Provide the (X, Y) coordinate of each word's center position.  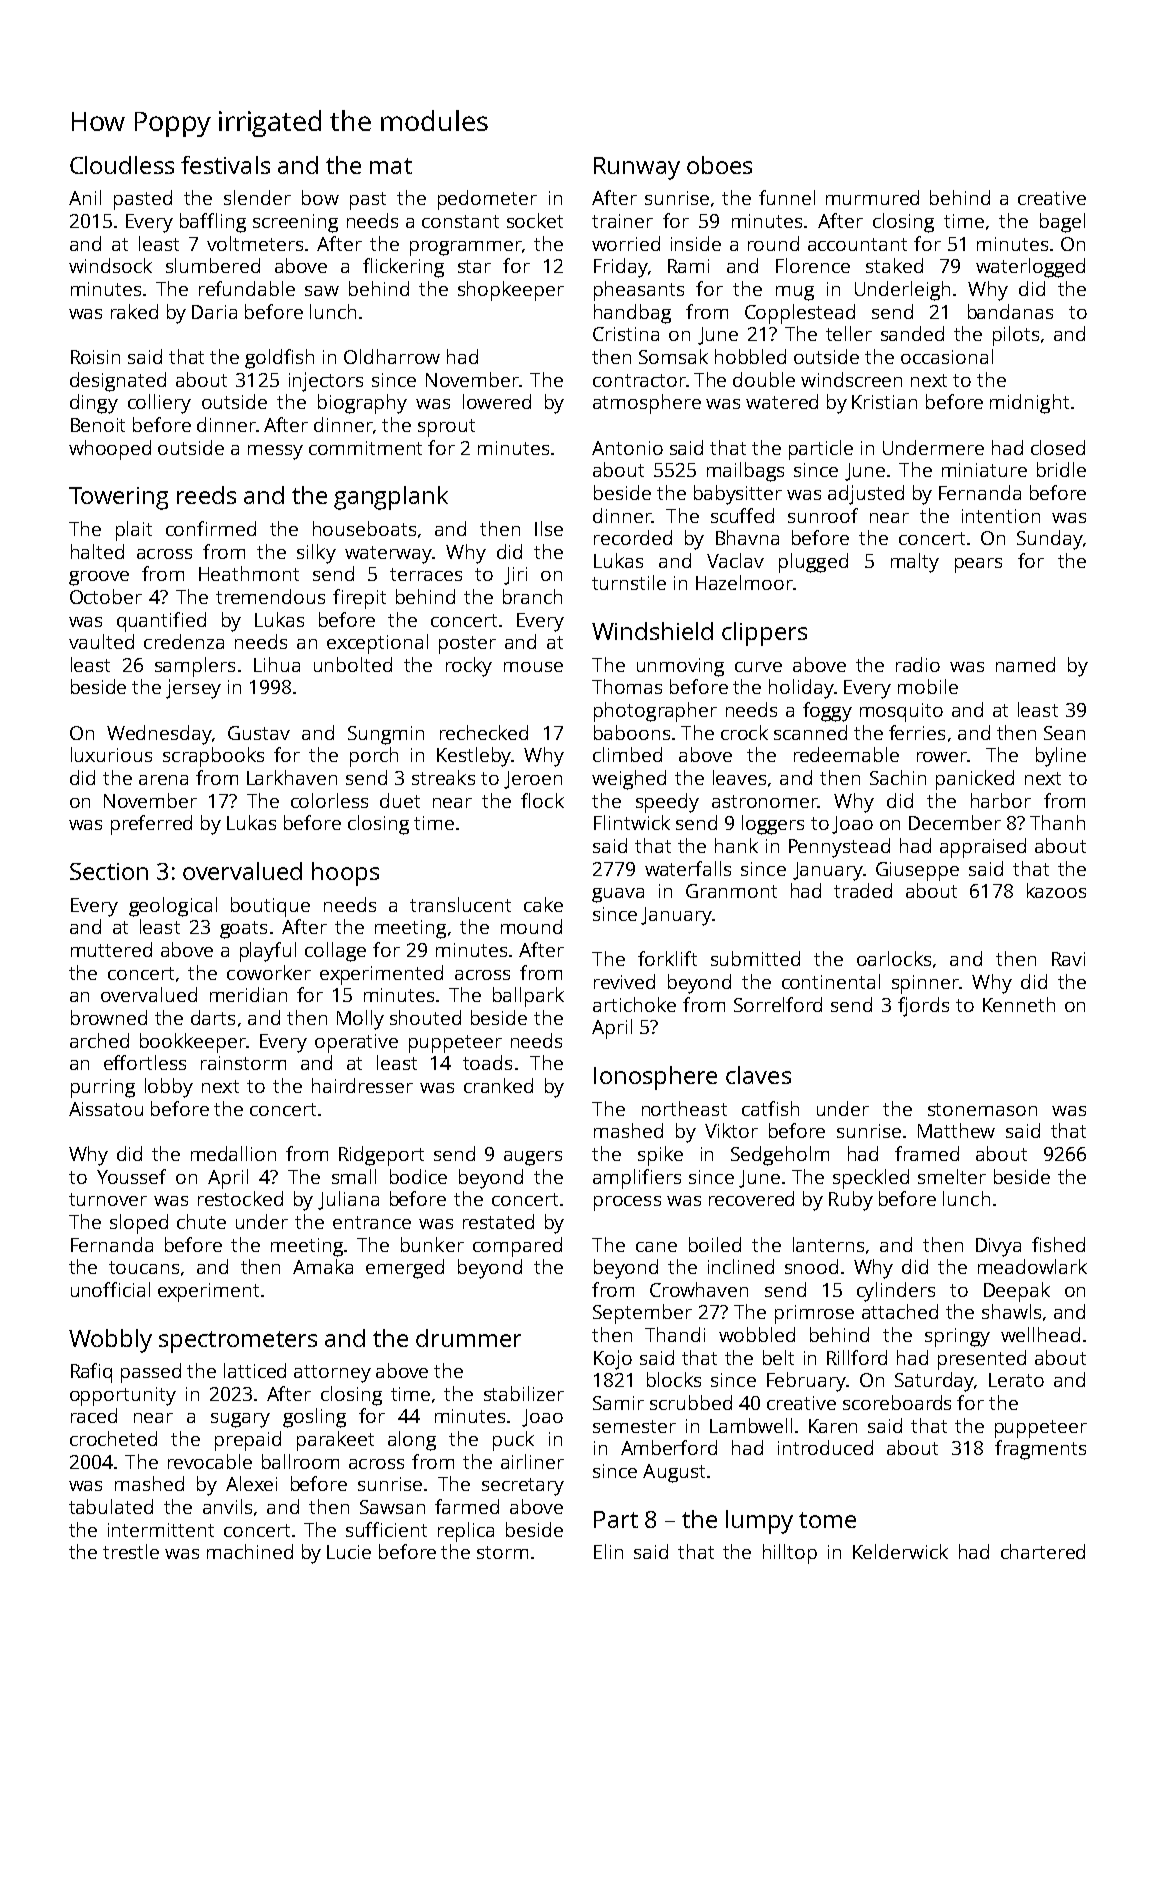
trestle (131, 1551)
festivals (225, 165)
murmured (872, 197)
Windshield (652, 631)
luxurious (111, 754)
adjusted (866, 495)
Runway (637, 168)
